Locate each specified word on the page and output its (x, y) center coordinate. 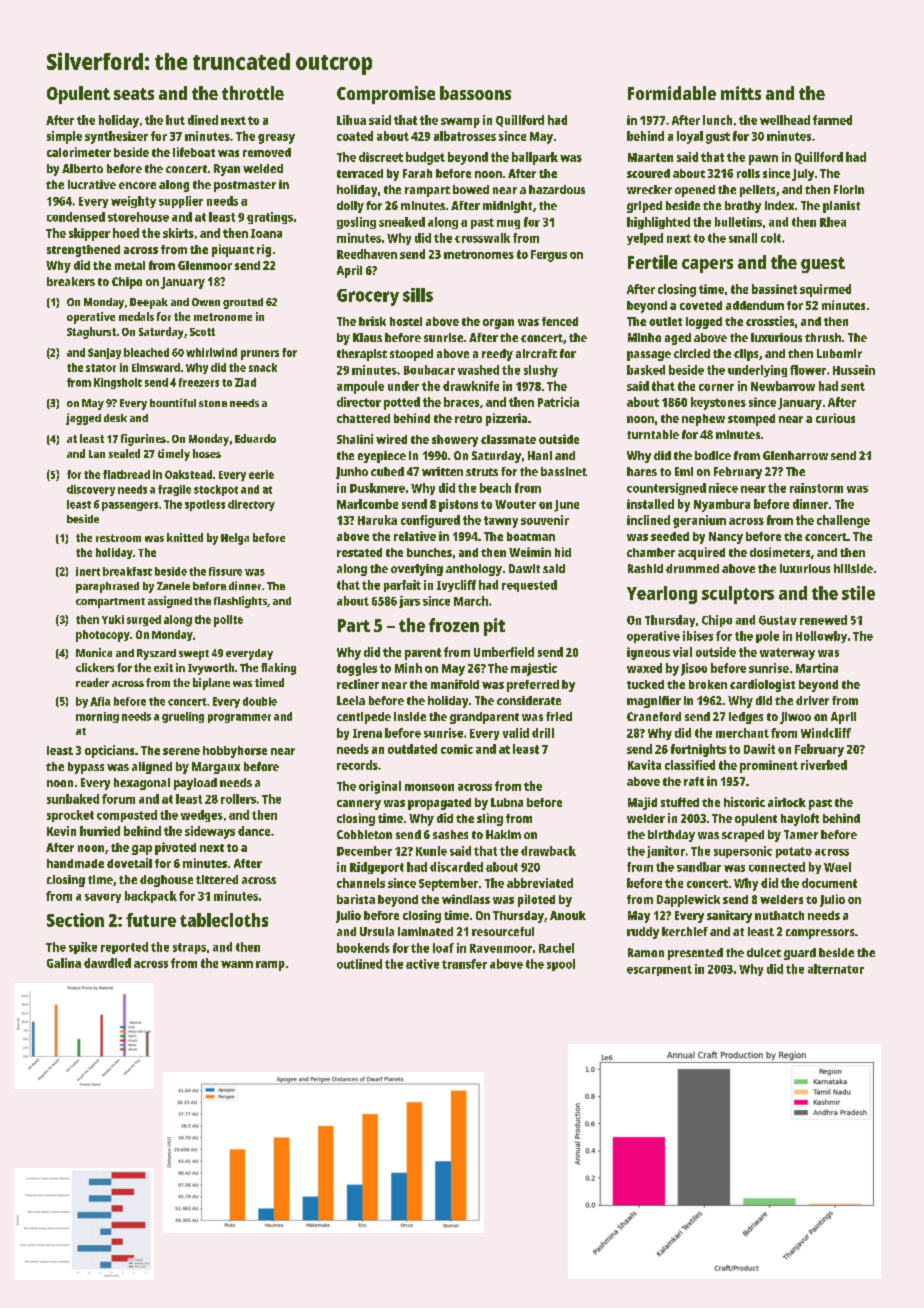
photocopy (103, 636)
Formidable (672, 93)
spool (561, 965)
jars (409, 602)
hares (642, 471)
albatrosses (465, 136)
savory (103, 898)
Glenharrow (795, 455)
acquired (701, 553)
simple (64, 137)
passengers (130, 506)
